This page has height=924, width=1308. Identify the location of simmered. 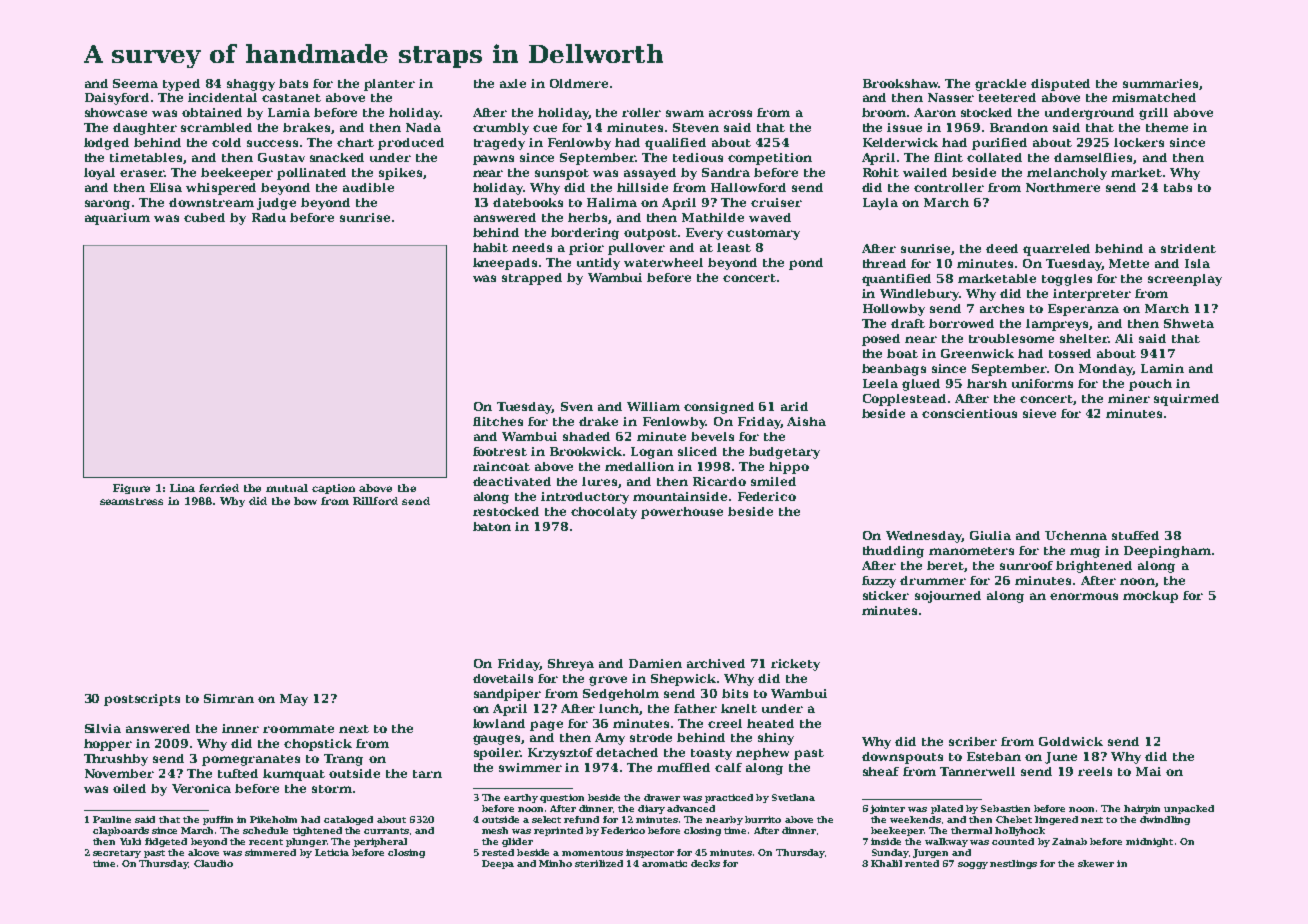
(270, 852).
